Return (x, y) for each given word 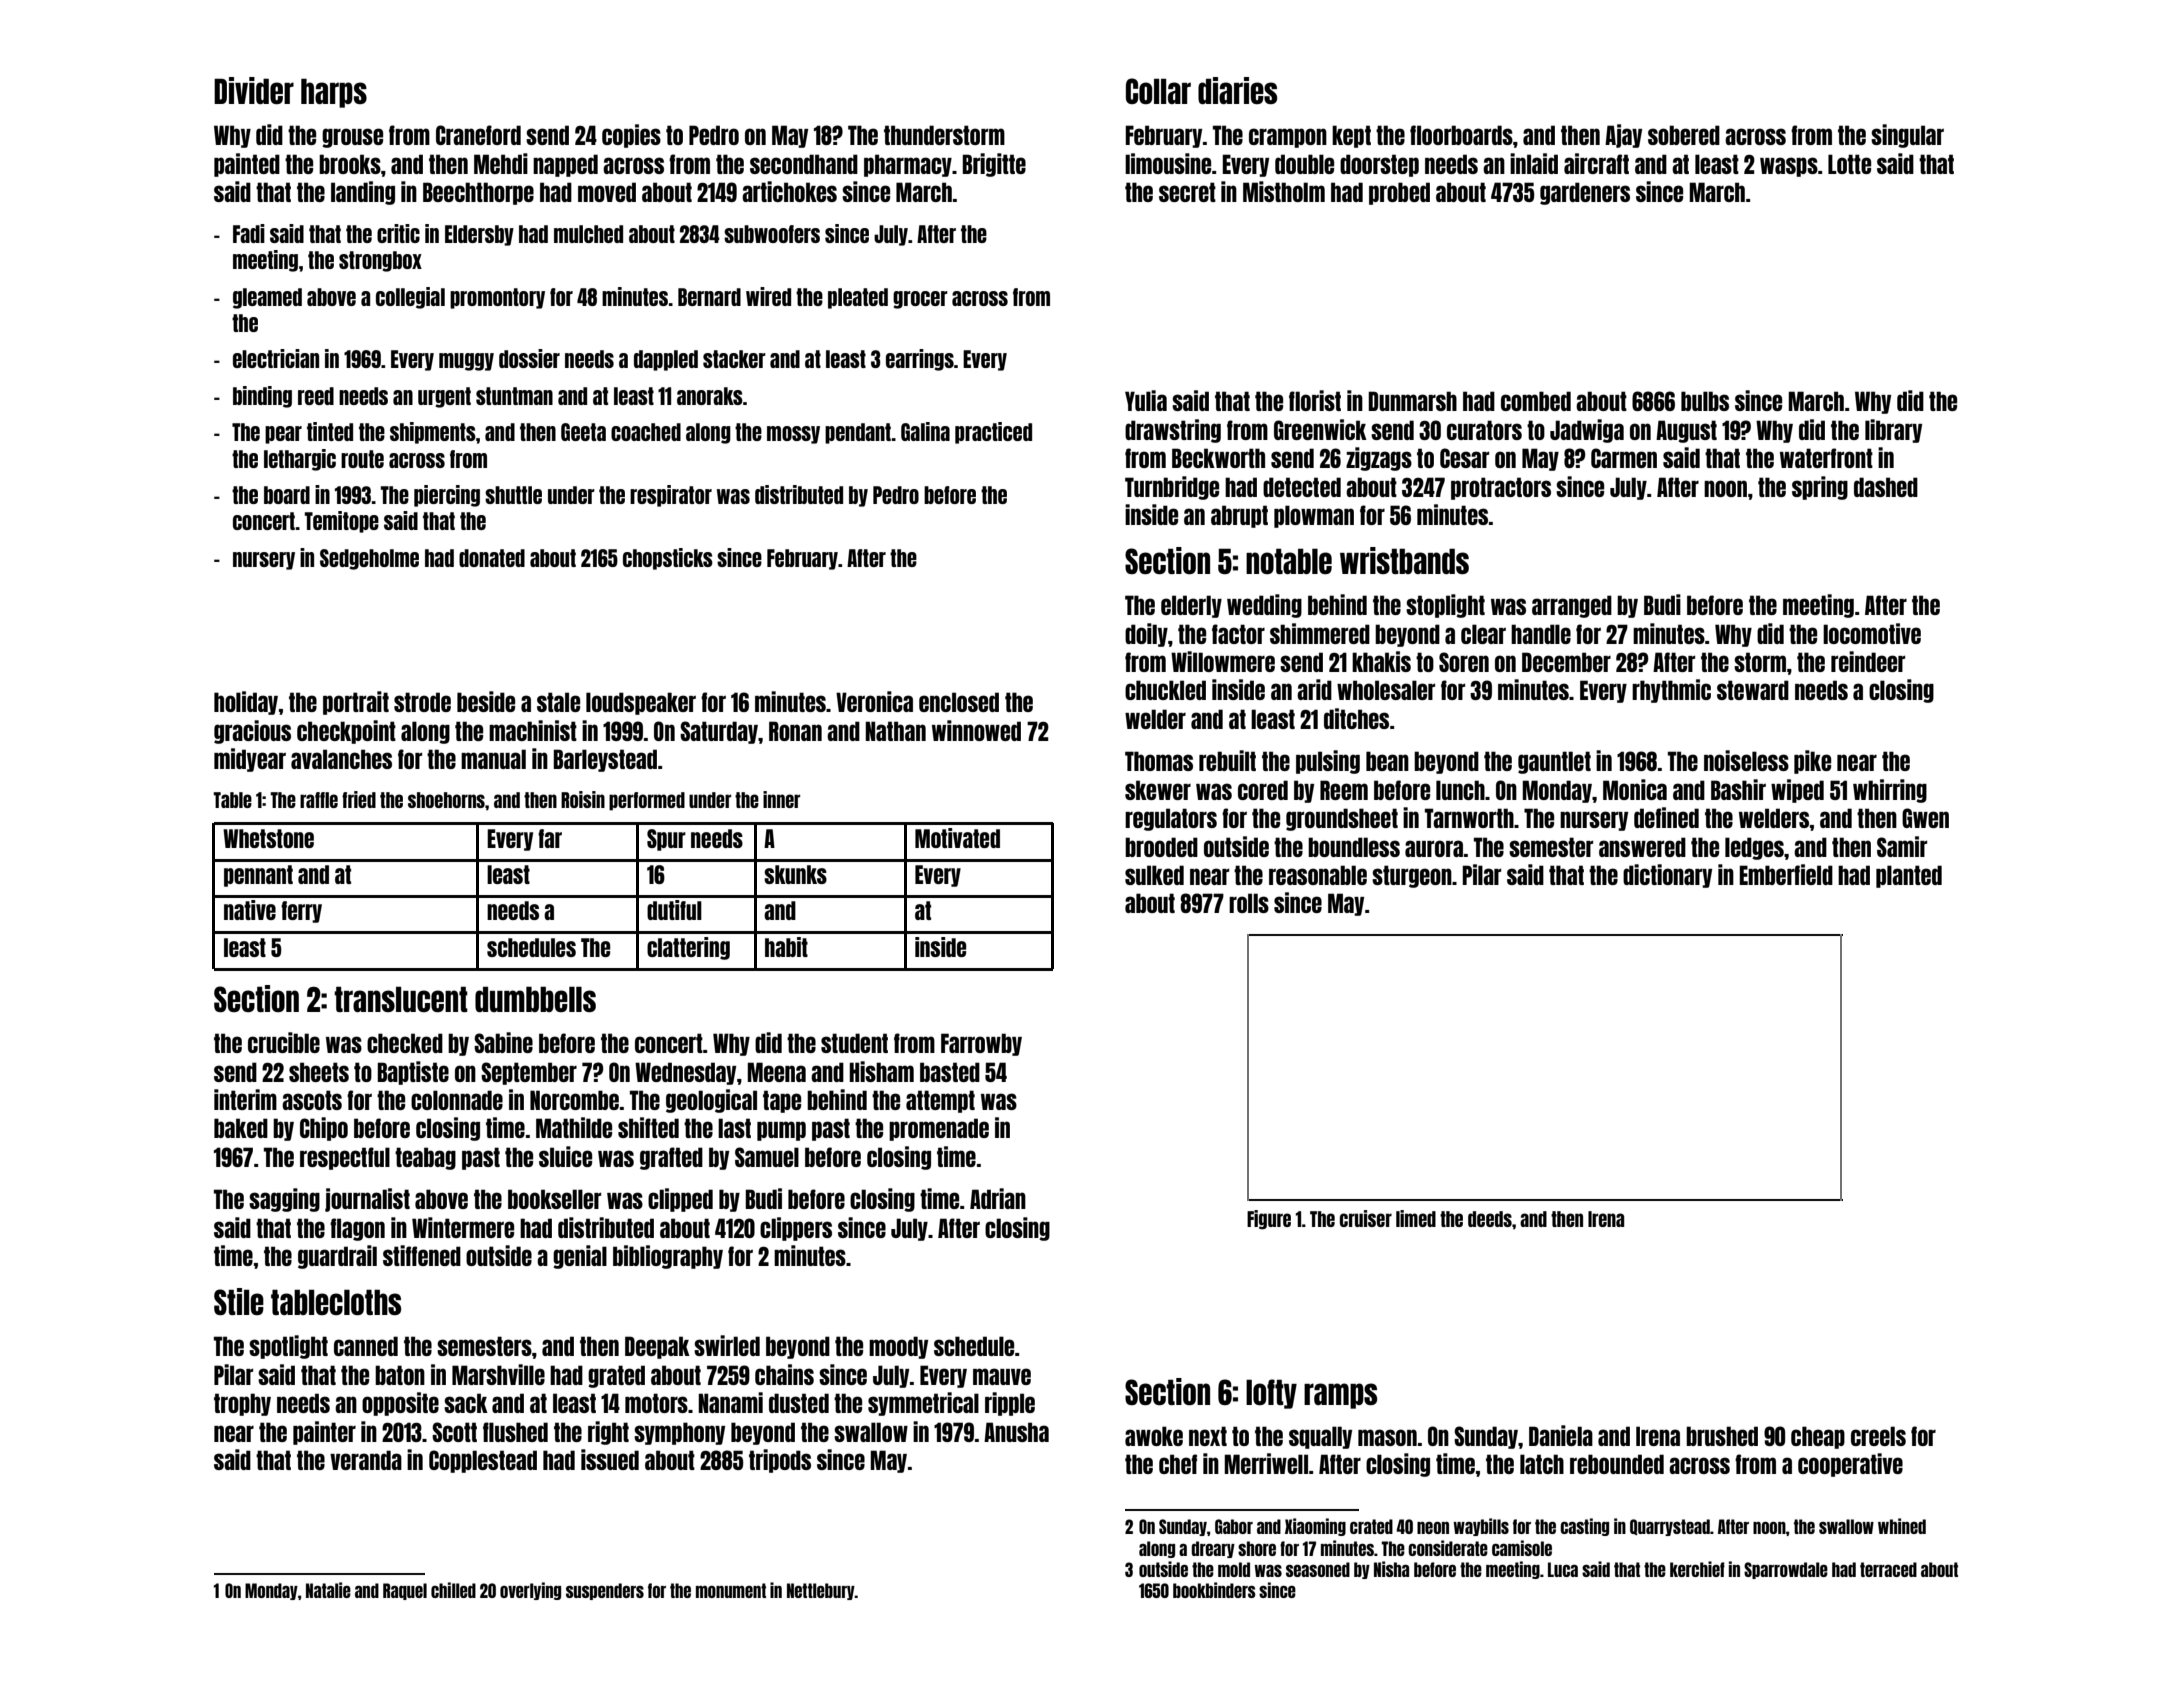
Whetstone (268, 838)
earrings (920, 360)
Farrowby (981, 1044)
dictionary (1667, 876)
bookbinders (1214, 1590)
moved (607, 192)
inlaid (1534, 163)
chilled (453, 1590)
